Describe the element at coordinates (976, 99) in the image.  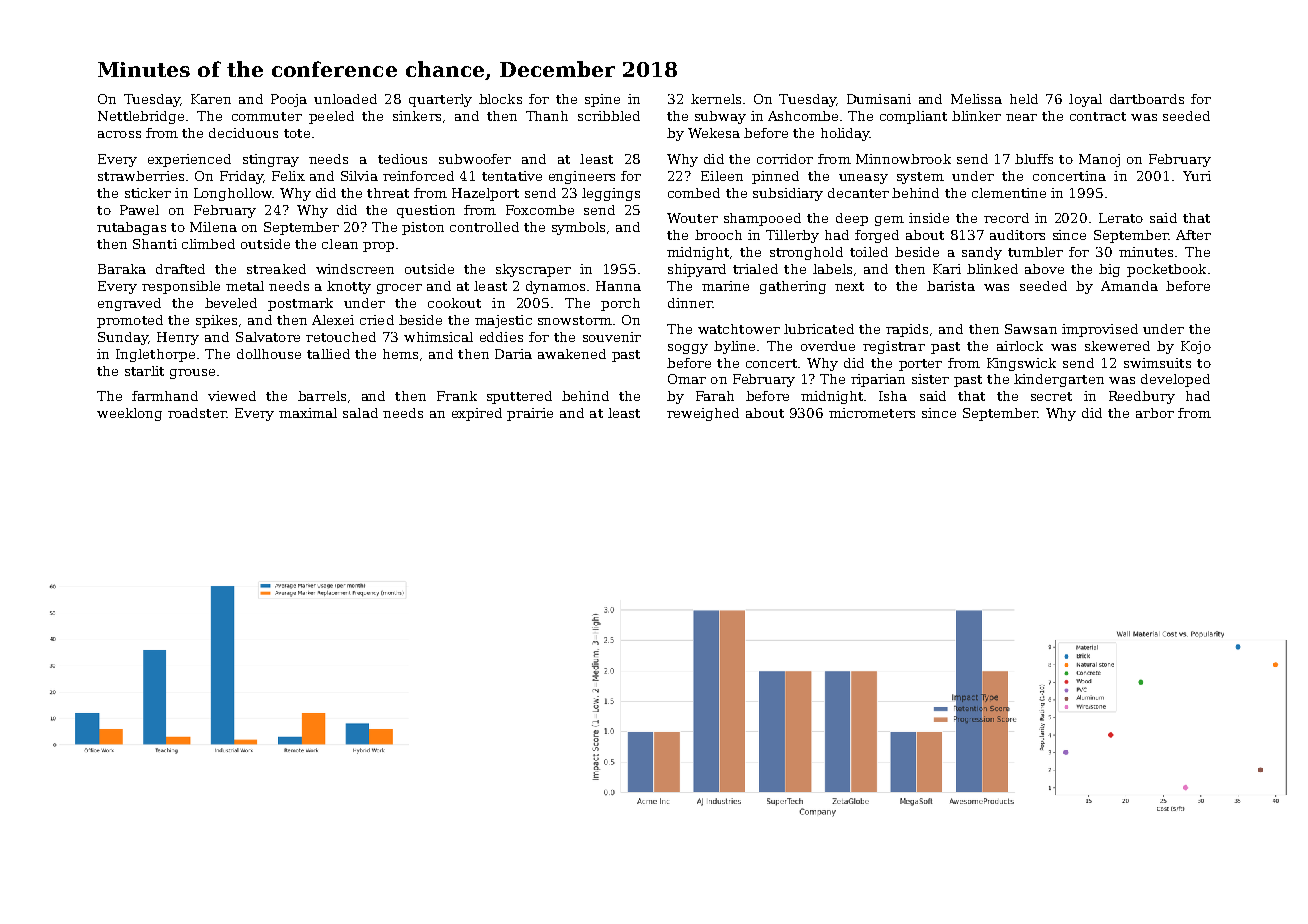
I see `Melissa` at that location.
